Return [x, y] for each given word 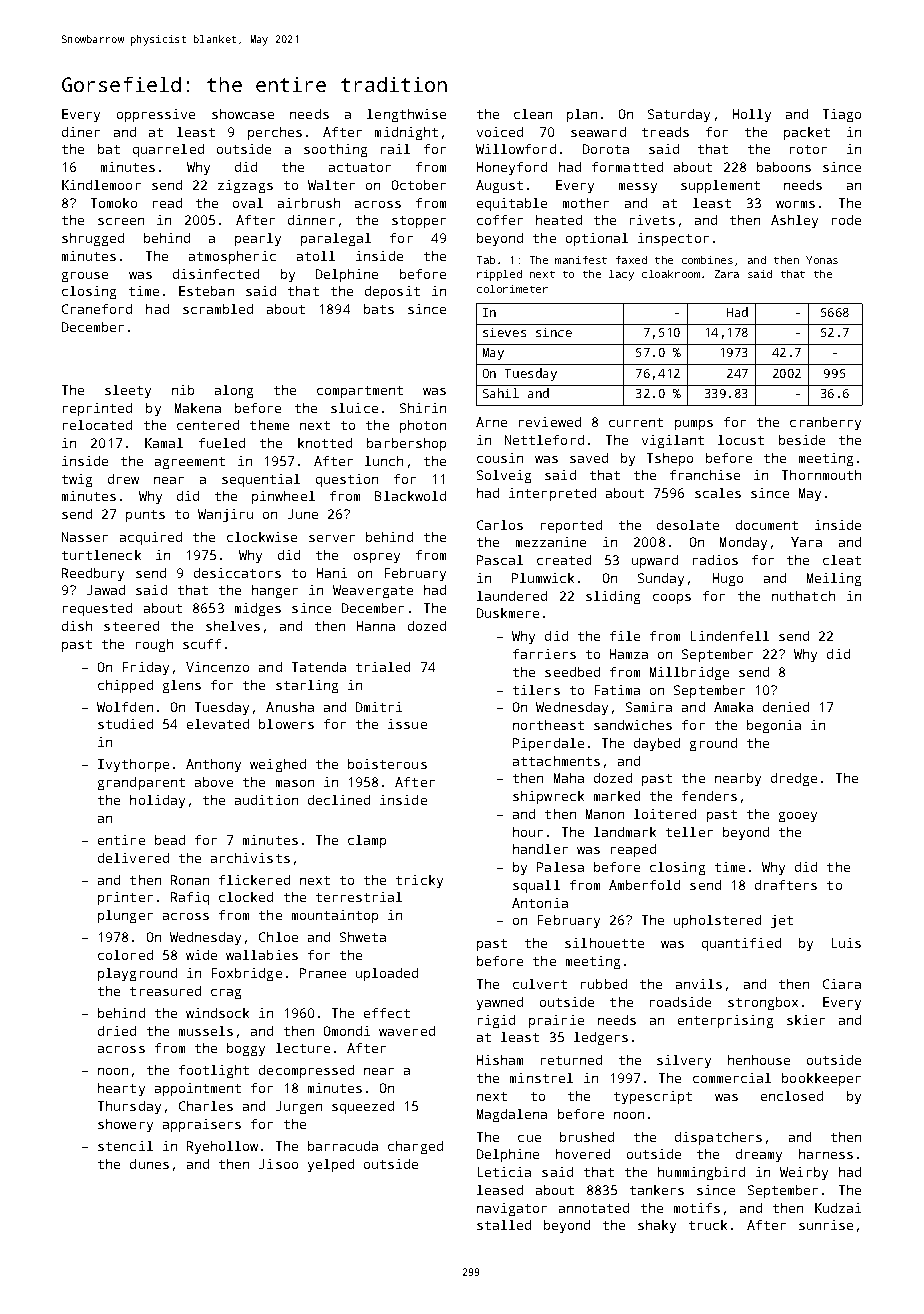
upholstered [717, 921]
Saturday [679, 115]
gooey [798, 817]
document [767, 525]
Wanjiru [225, 515]
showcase [243, 114]
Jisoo [278, 1164]
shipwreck [548, 797]
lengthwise [406, 115]
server [332, 538]
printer [125, 898]
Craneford [97, 309]
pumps [694, 425]
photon [423, 426]
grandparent [141, 783]
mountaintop [335, 916]
